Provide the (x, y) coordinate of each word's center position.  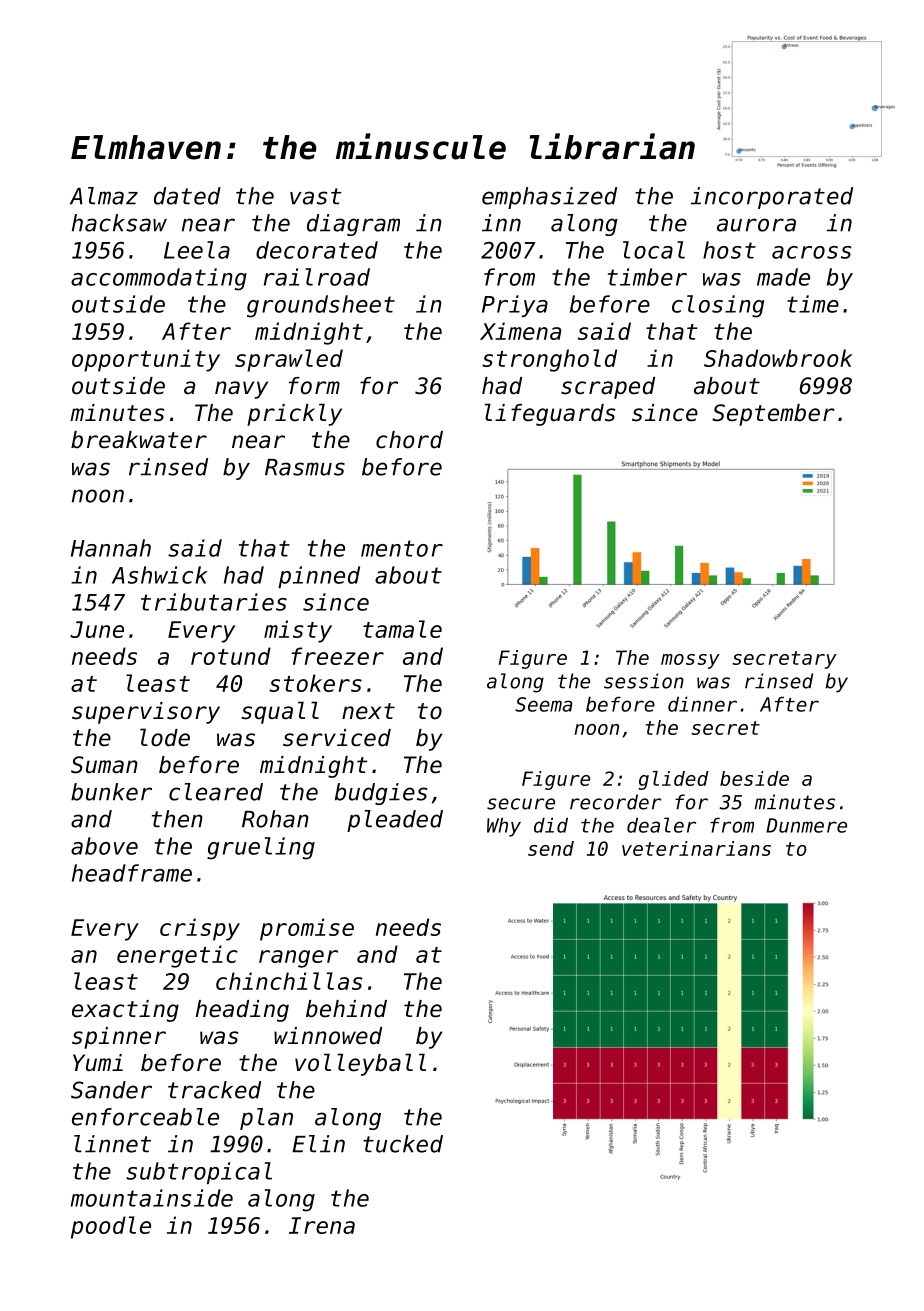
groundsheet (321, 306)
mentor (402, 548)
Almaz (104, 196)
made (783, 277)
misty (298, 631)
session (644, 681)
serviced (337, 738)
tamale (402, 629)
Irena (322, 1225)
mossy (690, 661)
